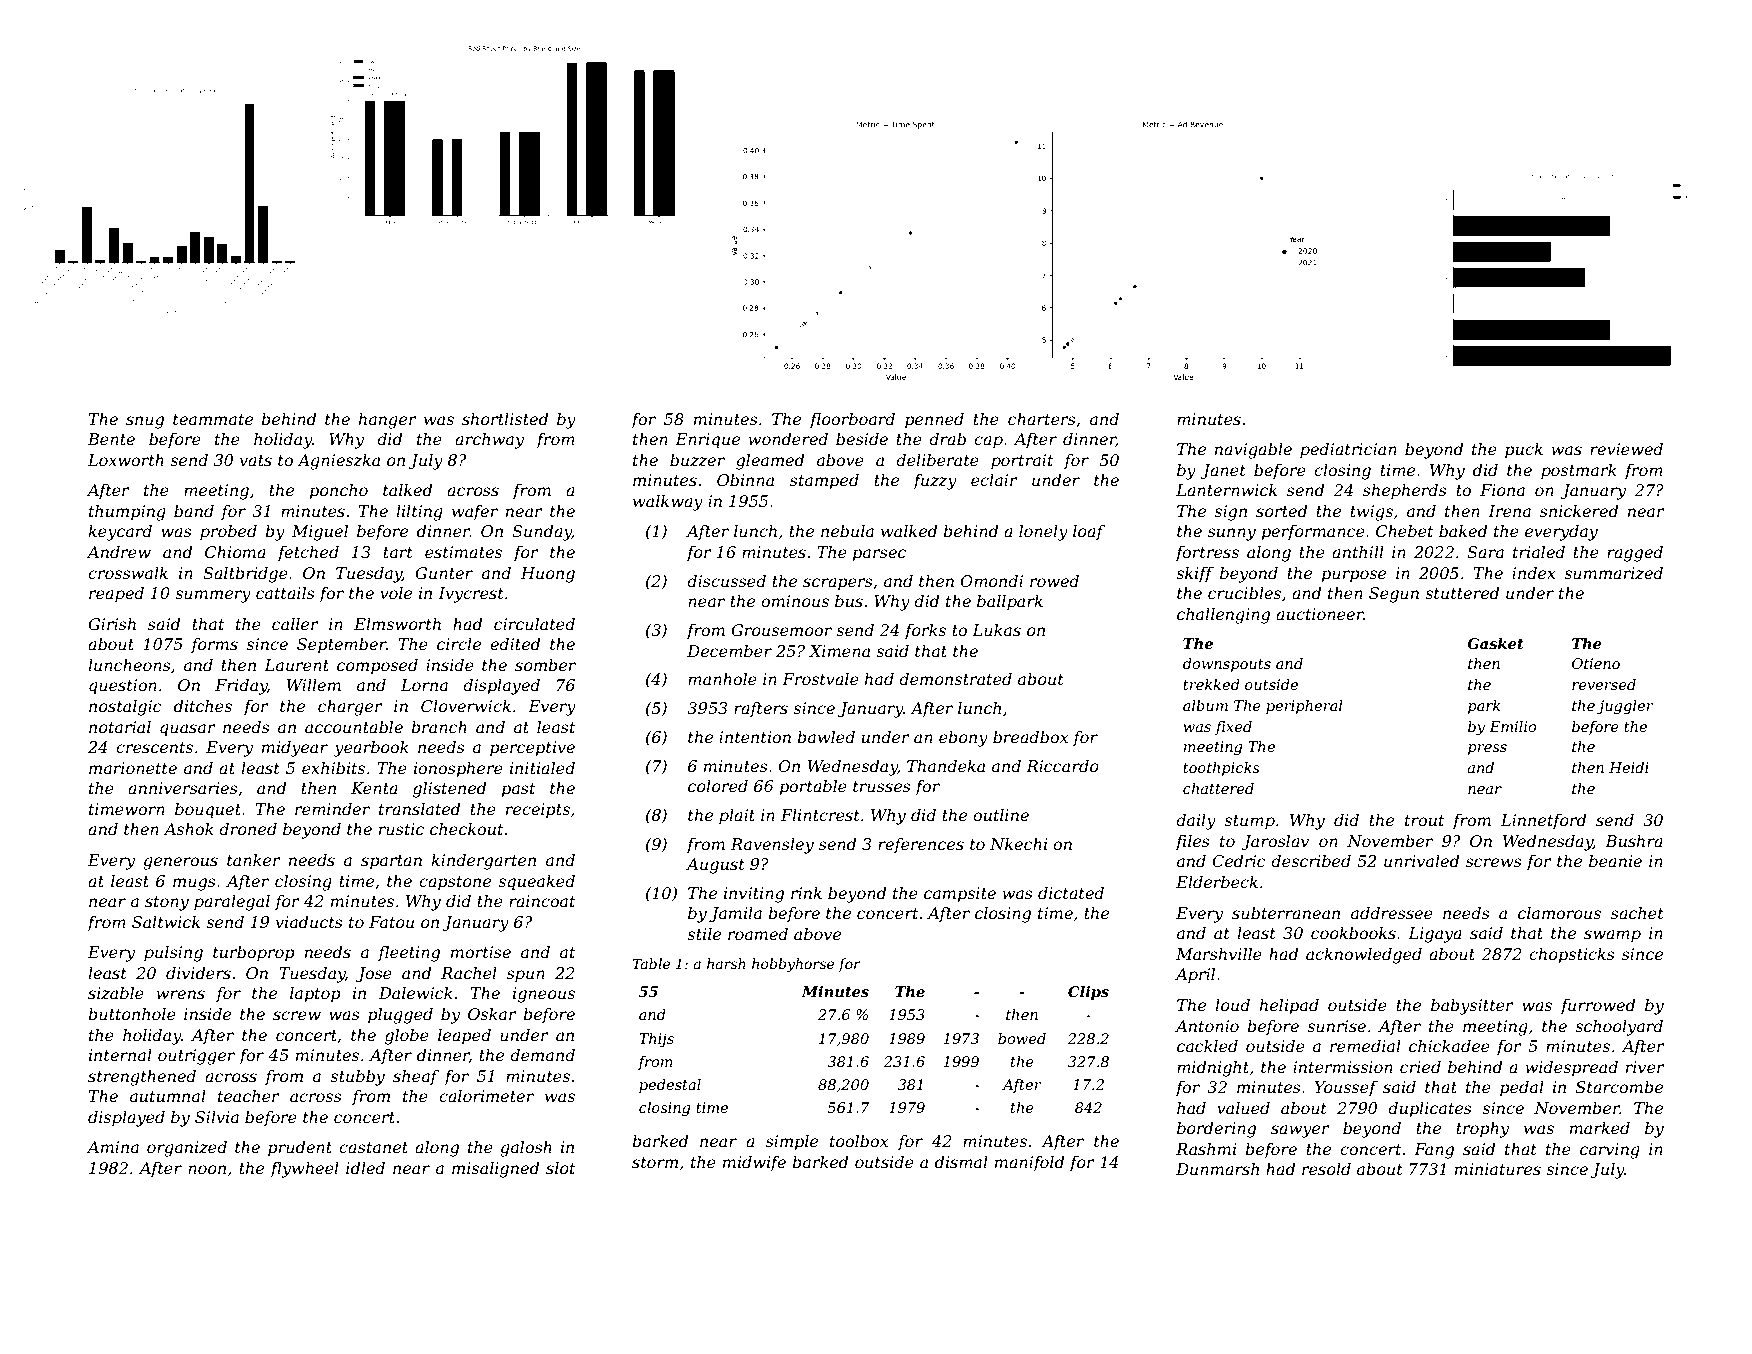  I want to click on ionosphere, so click(458, 770).
